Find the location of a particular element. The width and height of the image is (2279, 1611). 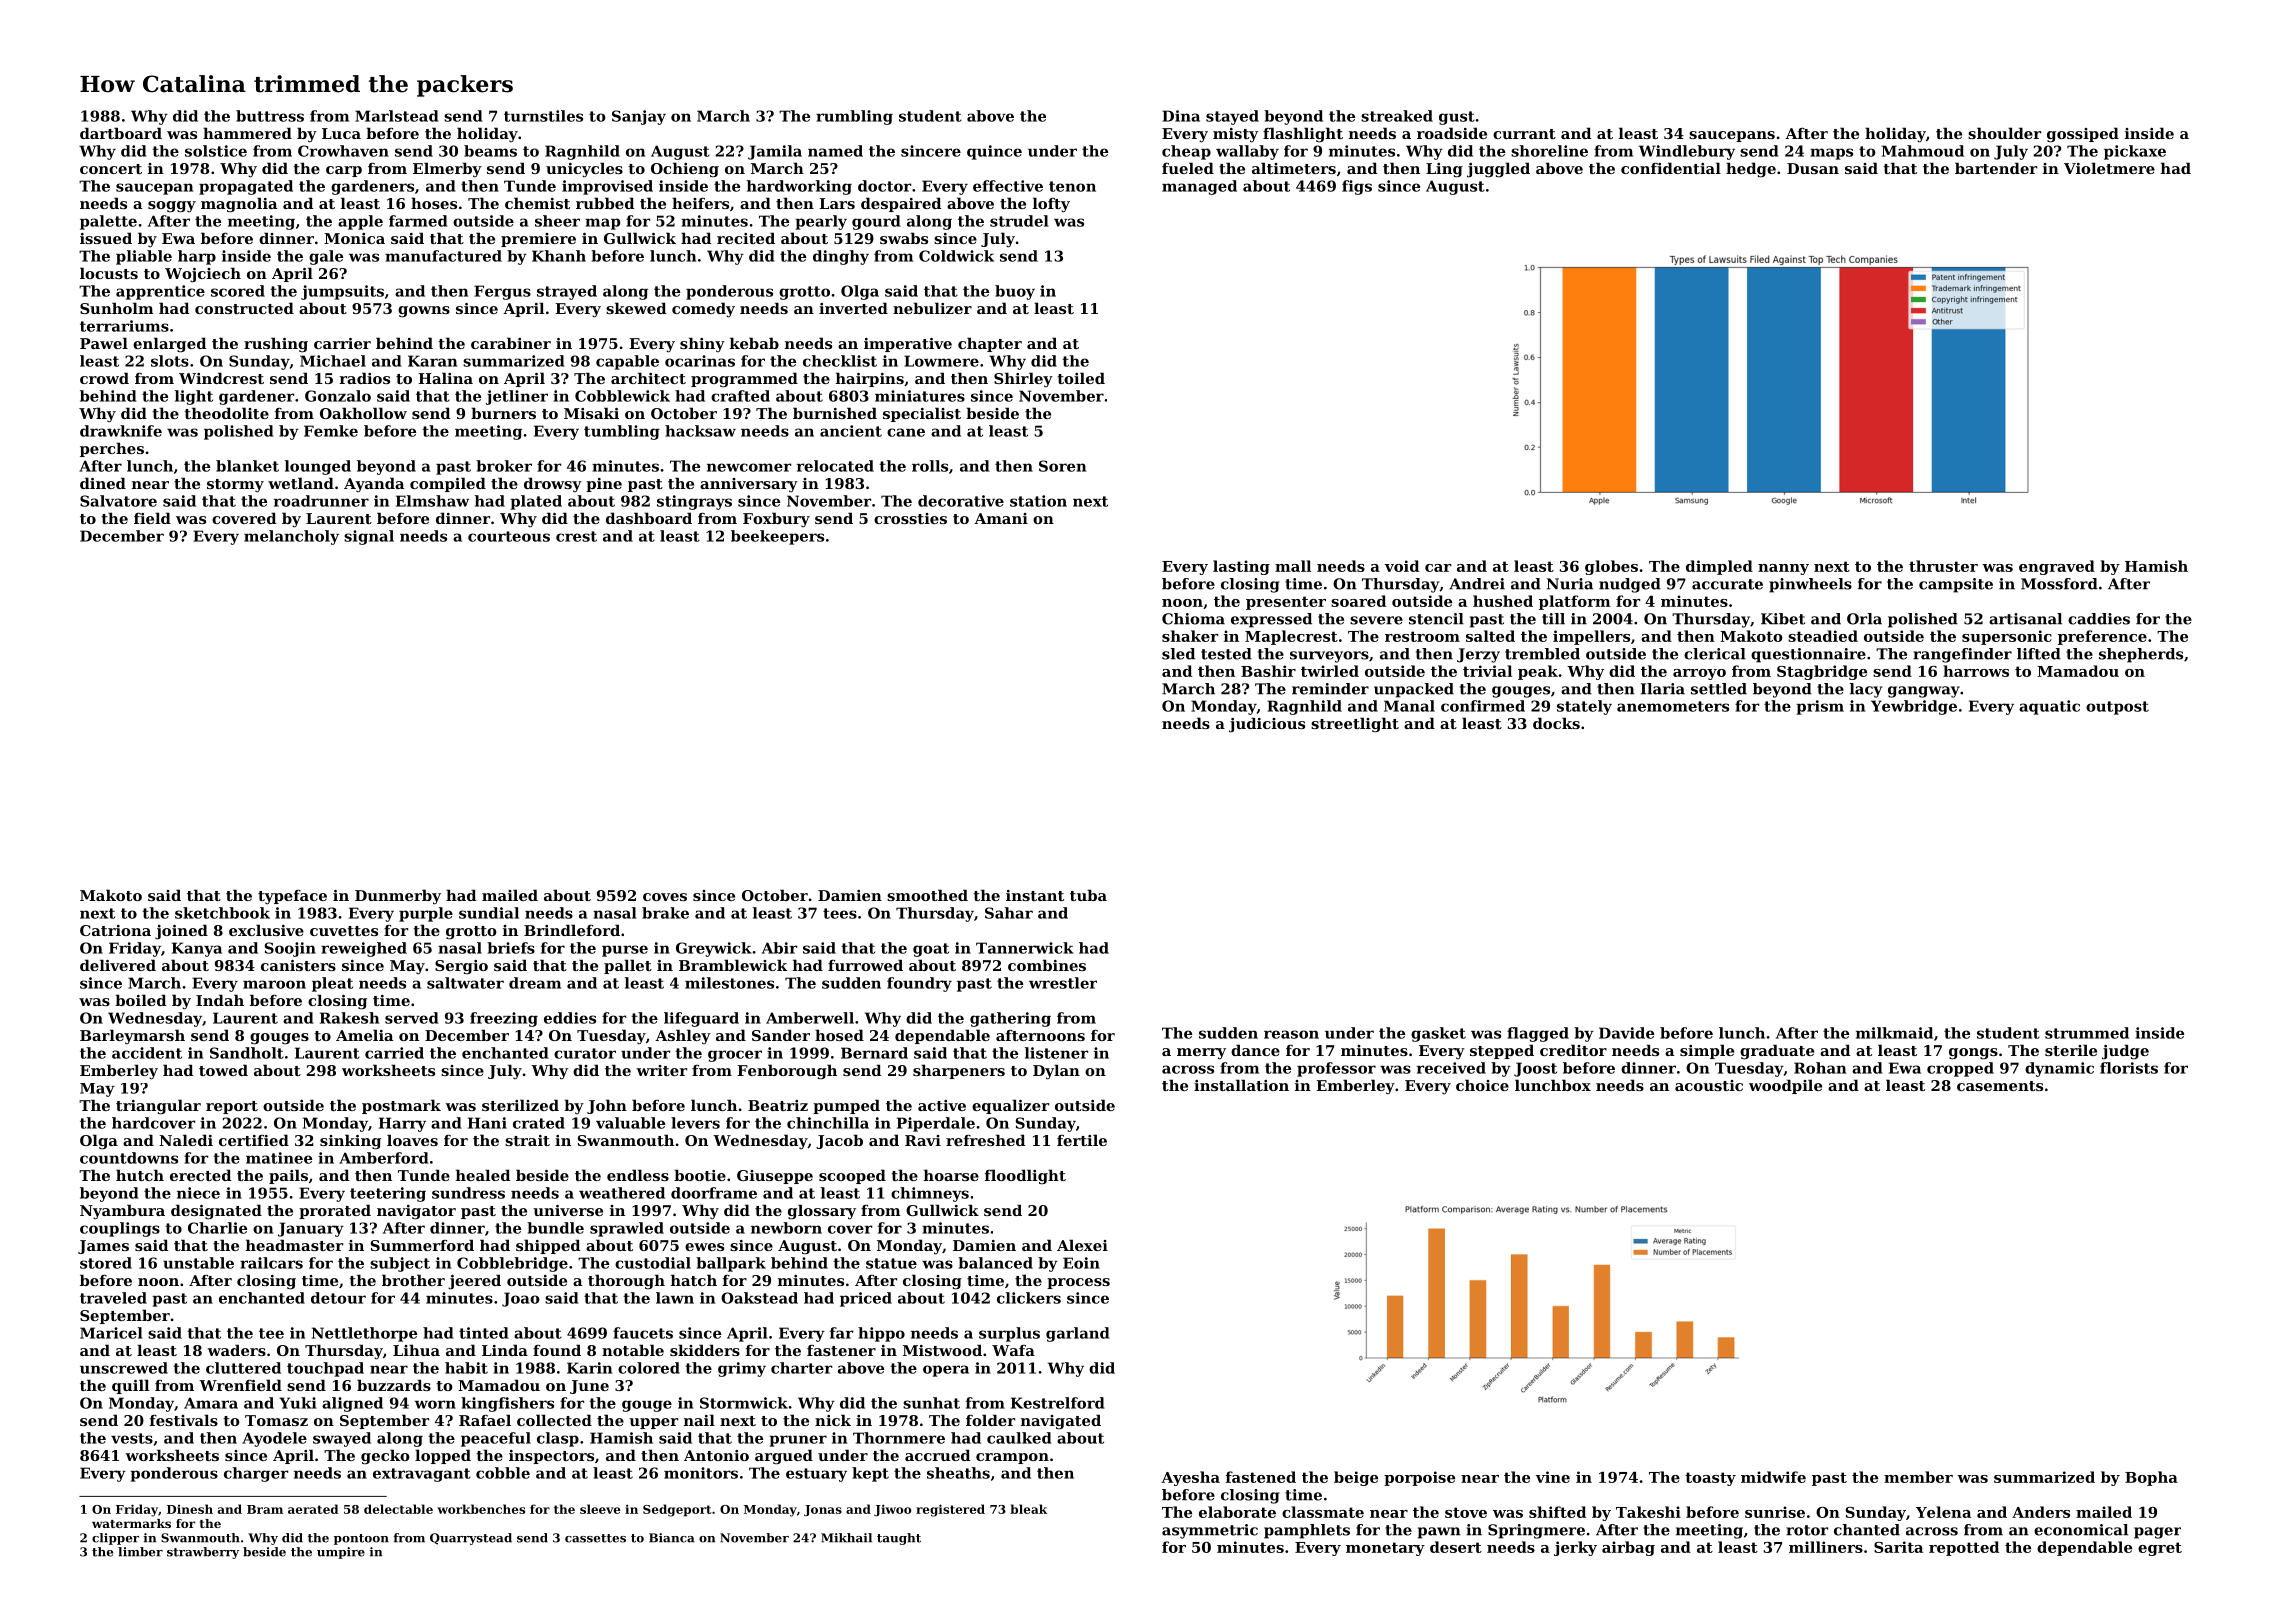

slots is located at coordinates (170, 361).
